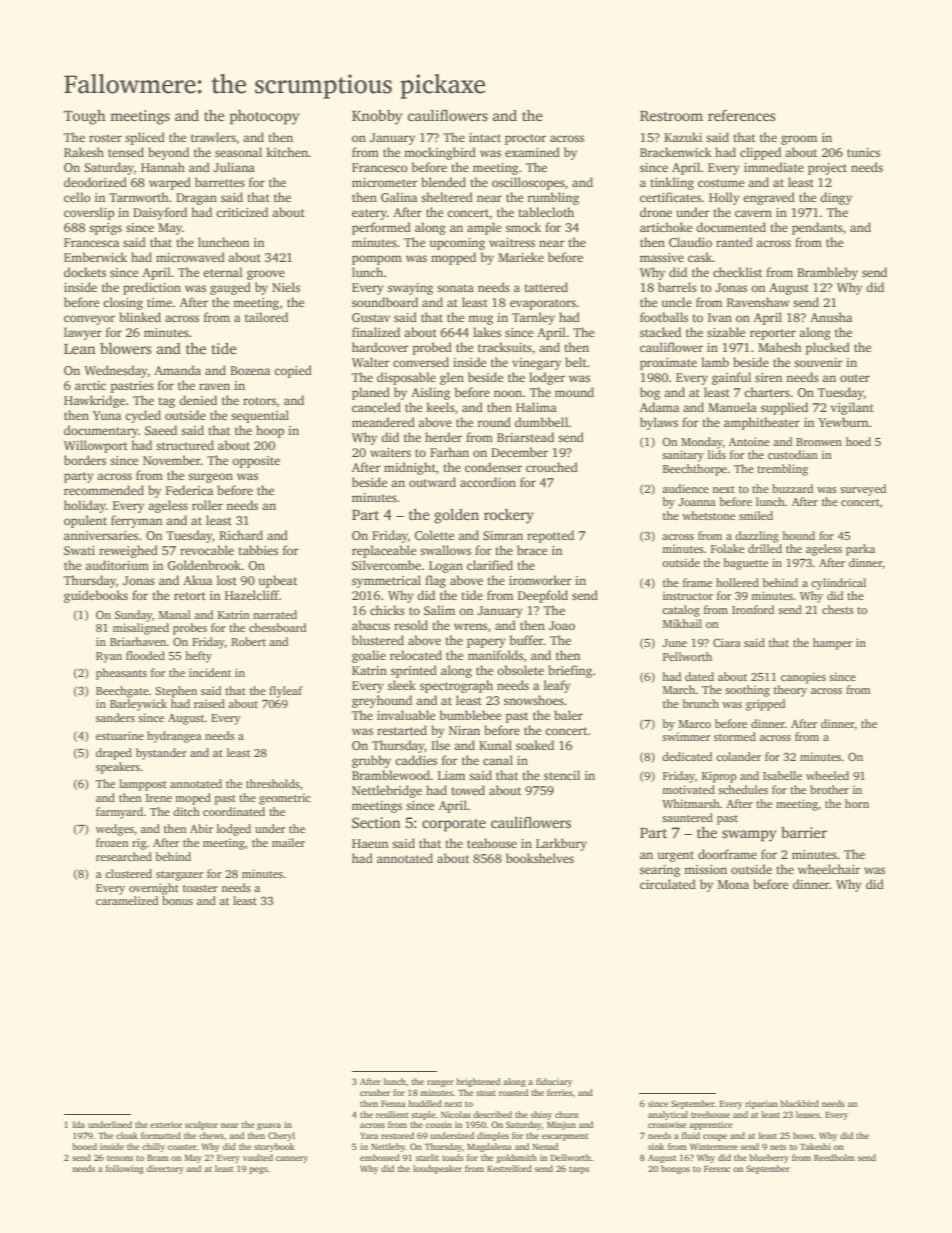 Image resolution: width=952 pixels, height=1233 pixels. What do you see at coordinates (120, 735) in the screenshot?
I see `estuarine` at bounding box center [120, 735].
